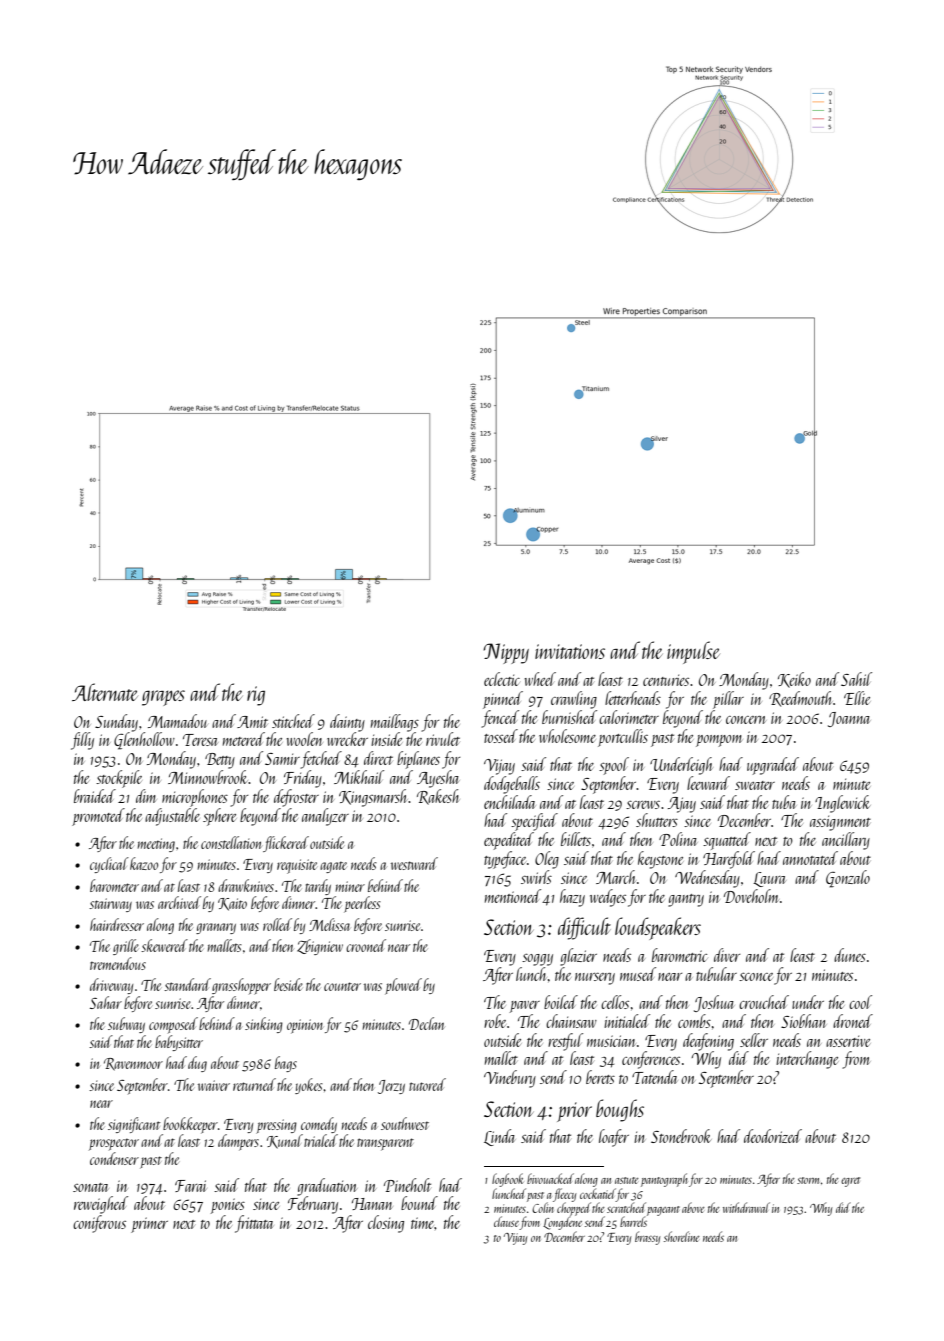 The height and width of the image is (1341, 944). What do you see at coordinates (119, 779) in the image?
I see `stockpile` at bounding box center [119, 779].
